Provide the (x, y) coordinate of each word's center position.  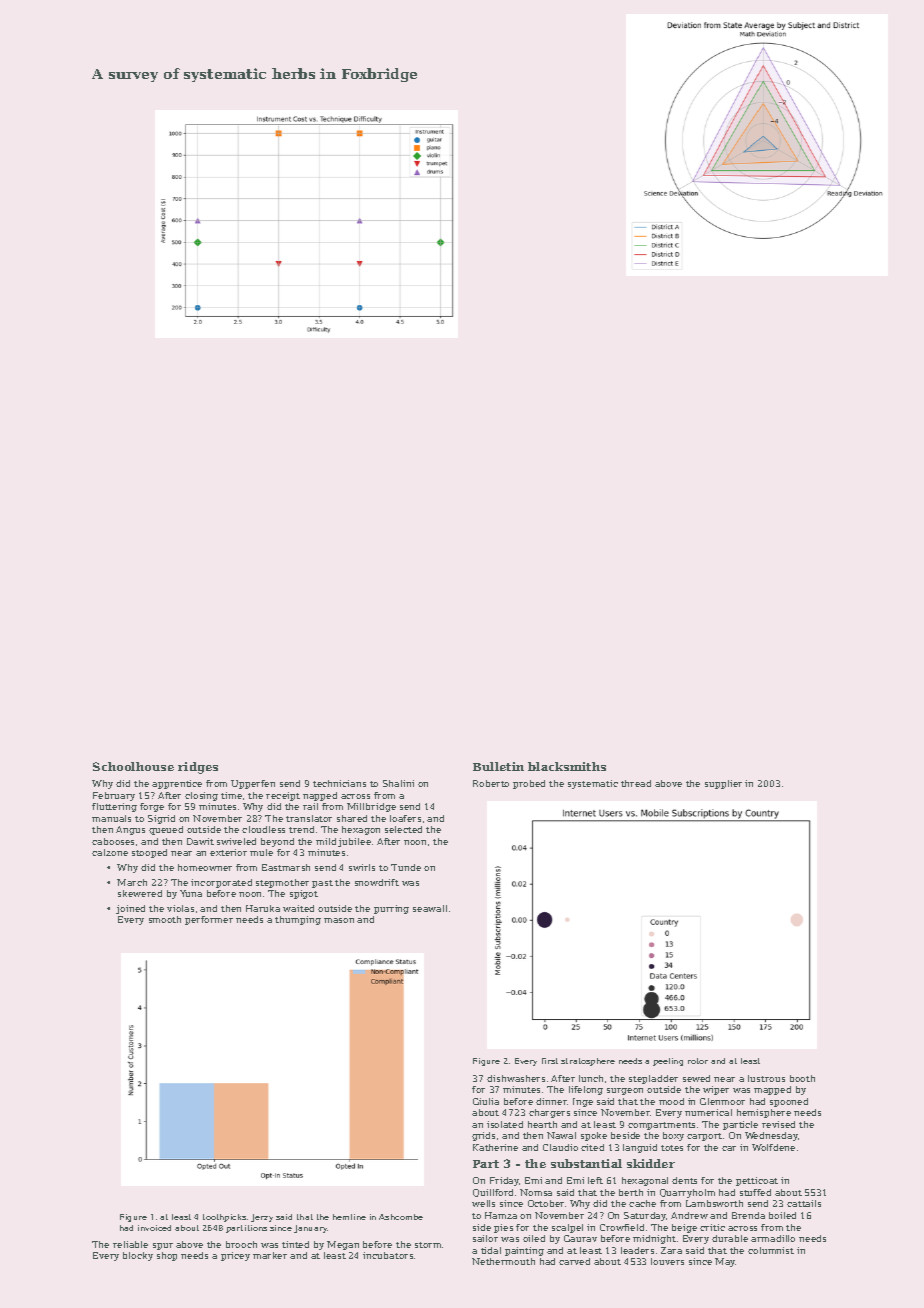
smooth (165, 919)
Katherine (495, 1147)
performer (209, 920)
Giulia (486, 1101)
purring (391, 909)
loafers (405, 818)
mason (339, 920)
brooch (241, 1244)
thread (636, 783)
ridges (198, 768)
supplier (723, 784)
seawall (430, 908)
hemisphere (764, 1113)
